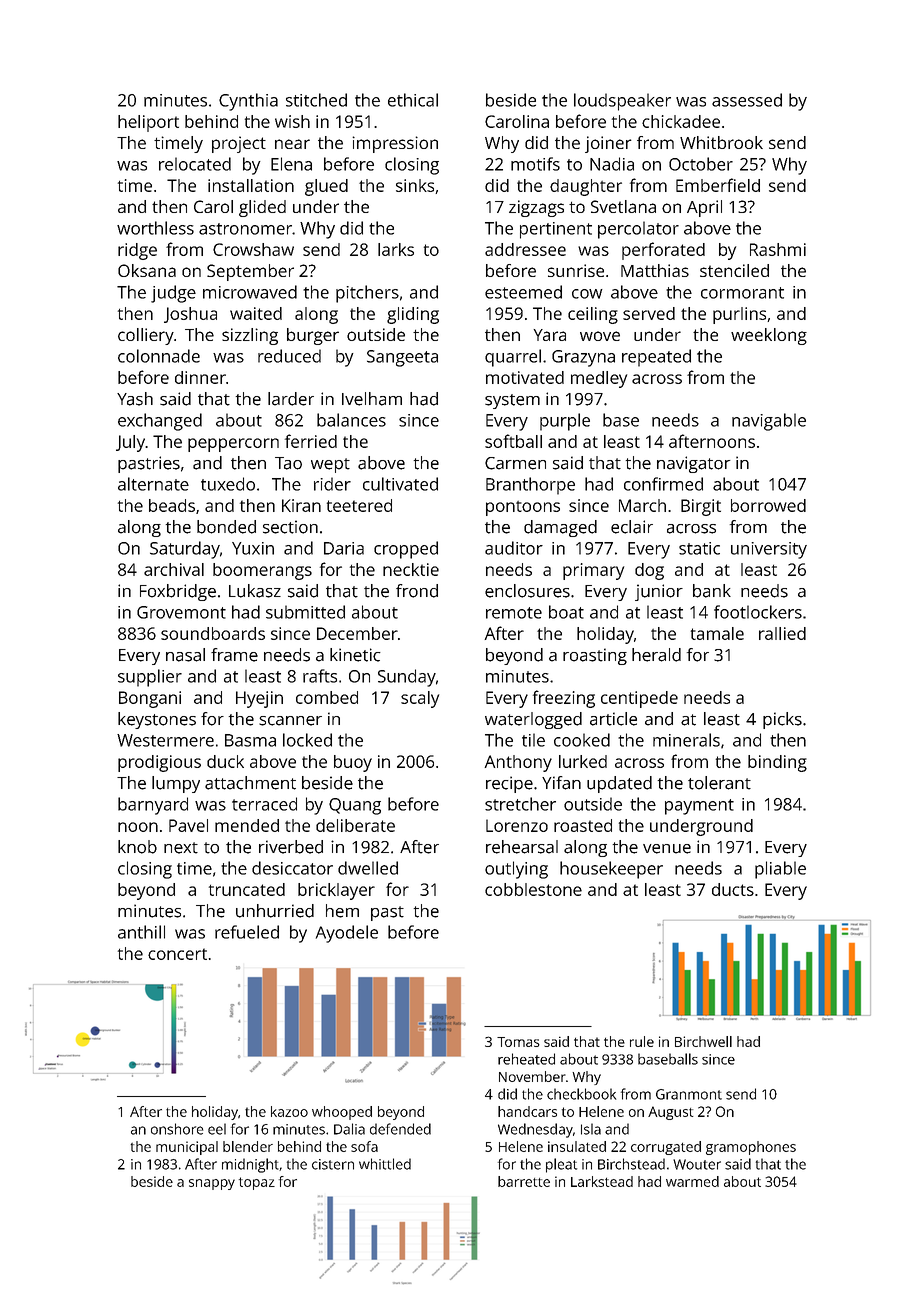  What do you see at coordinates (233, 445) in the screenshot?
I see `peppercorn` at bounding box center [233, 445].
